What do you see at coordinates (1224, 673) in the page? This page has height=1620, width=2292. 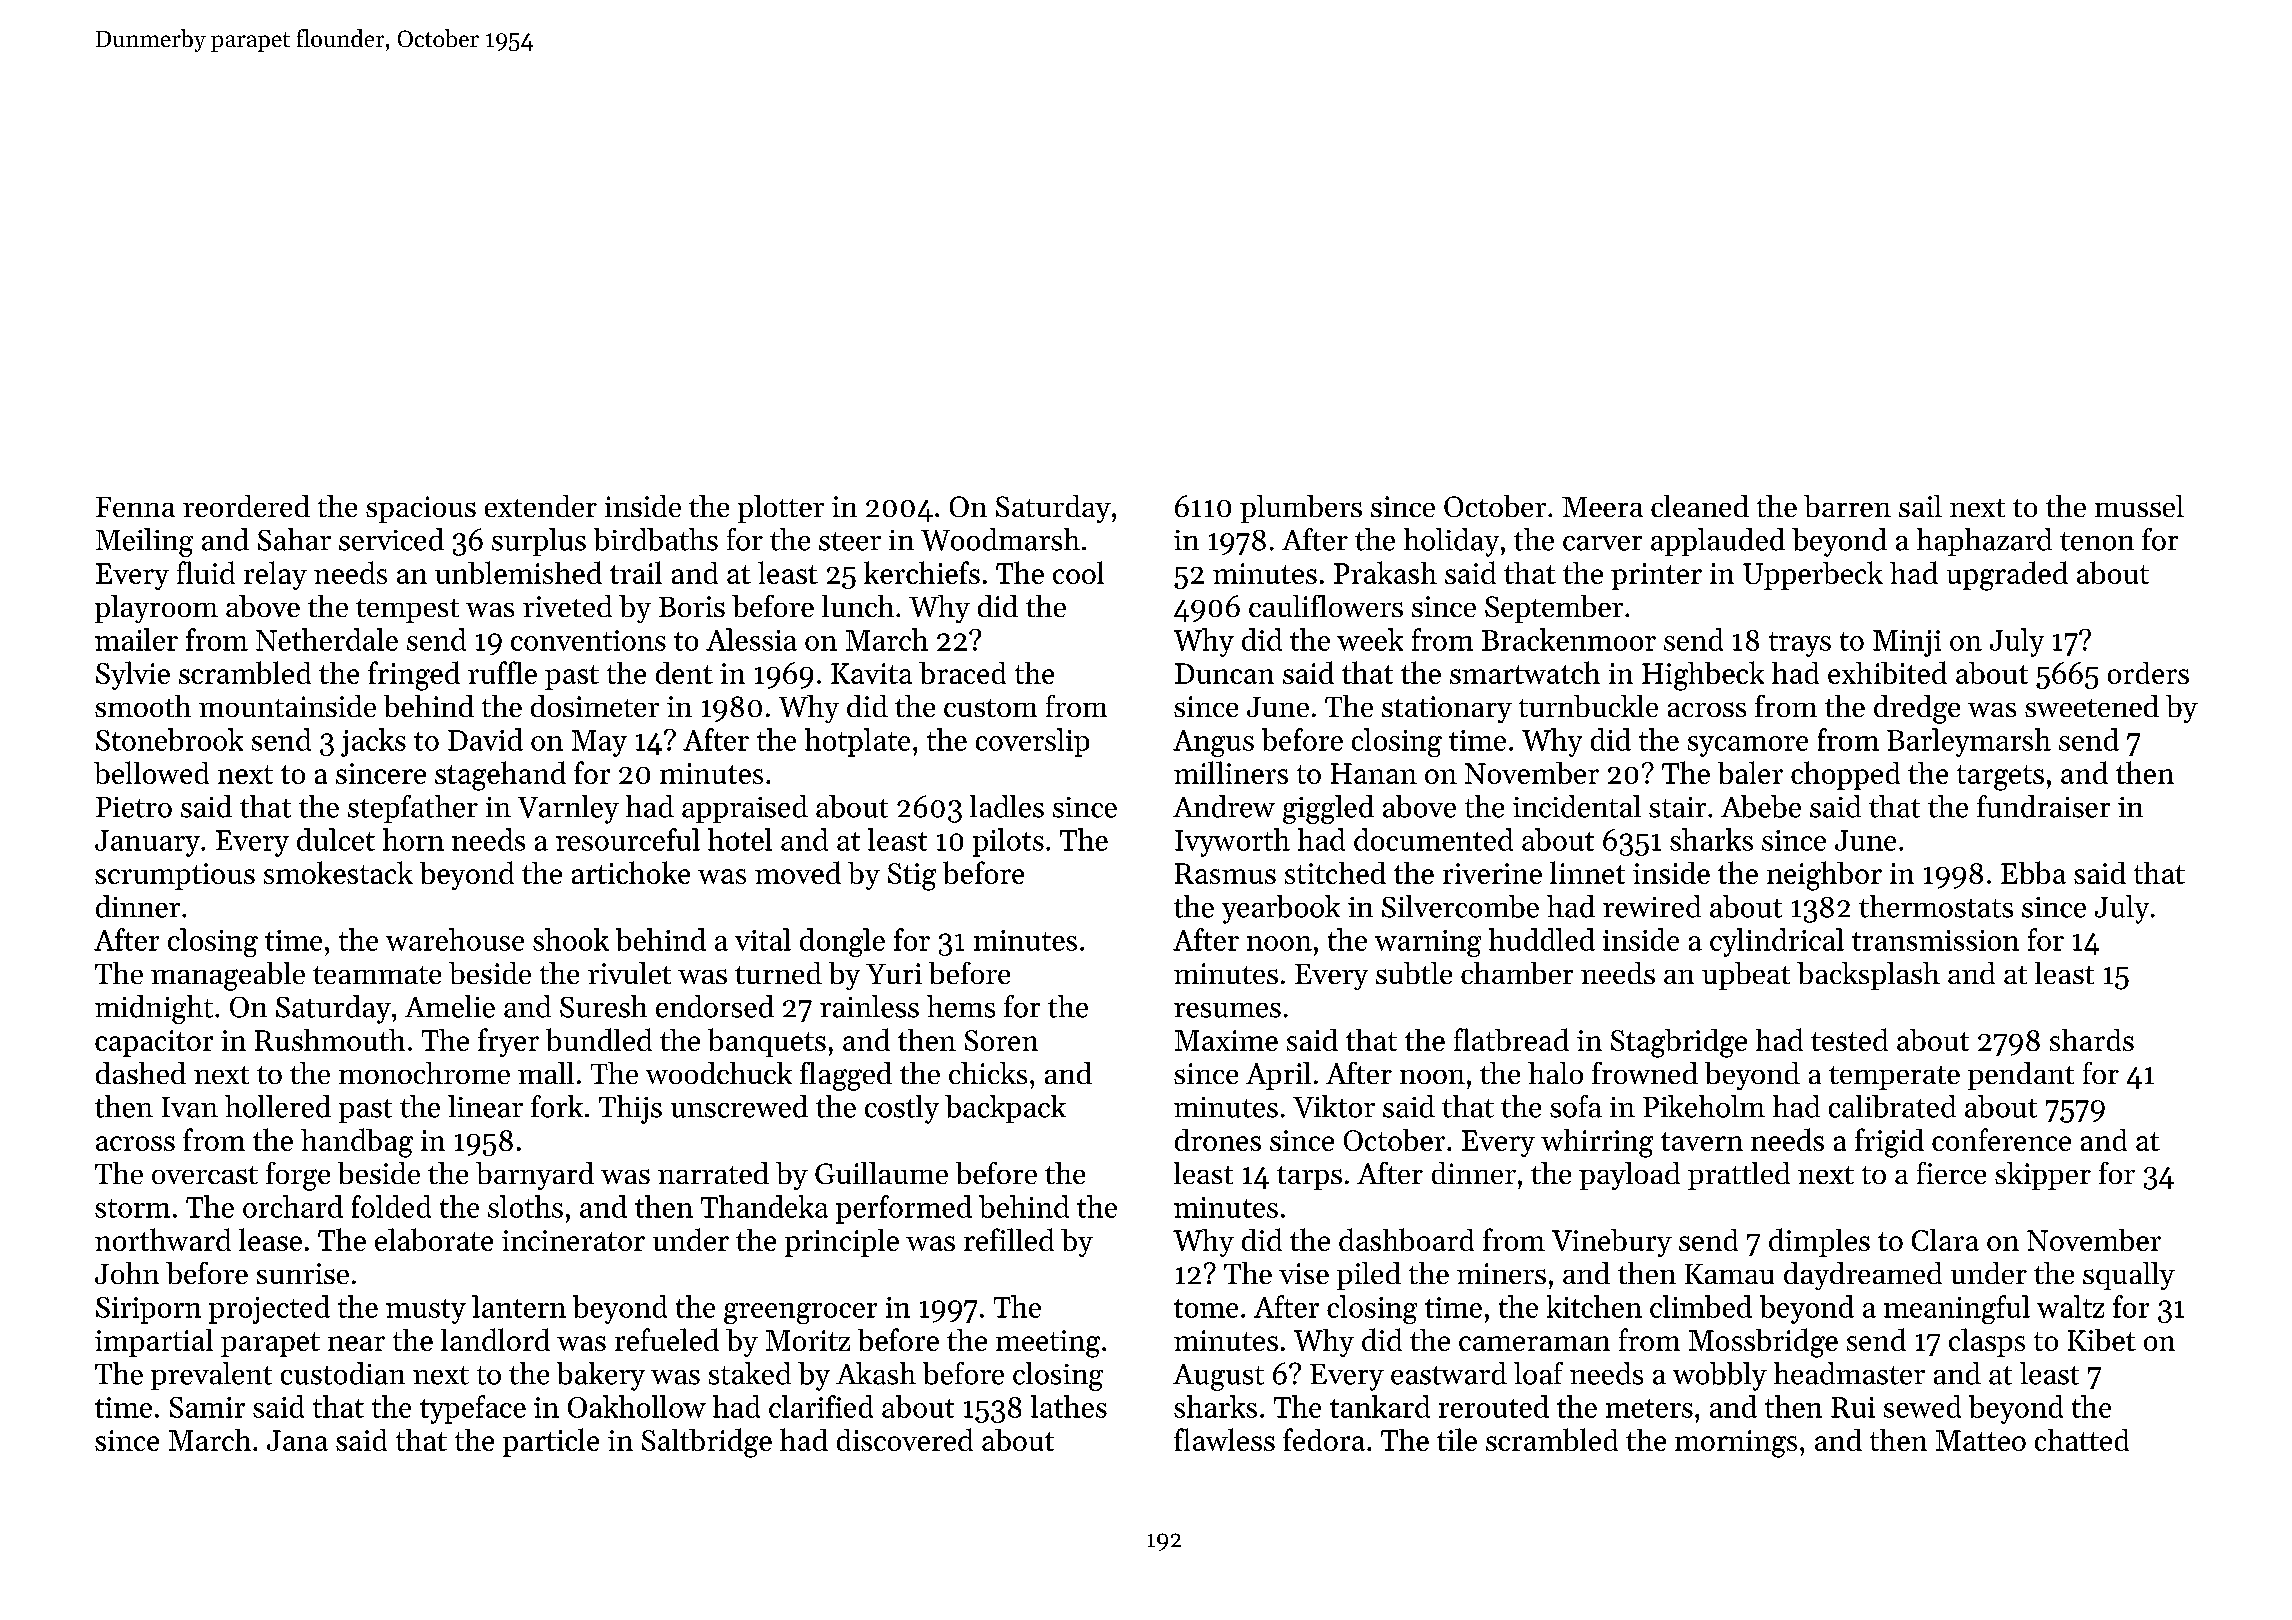 I see `Duncan` at bounding box center [1224, 673].
